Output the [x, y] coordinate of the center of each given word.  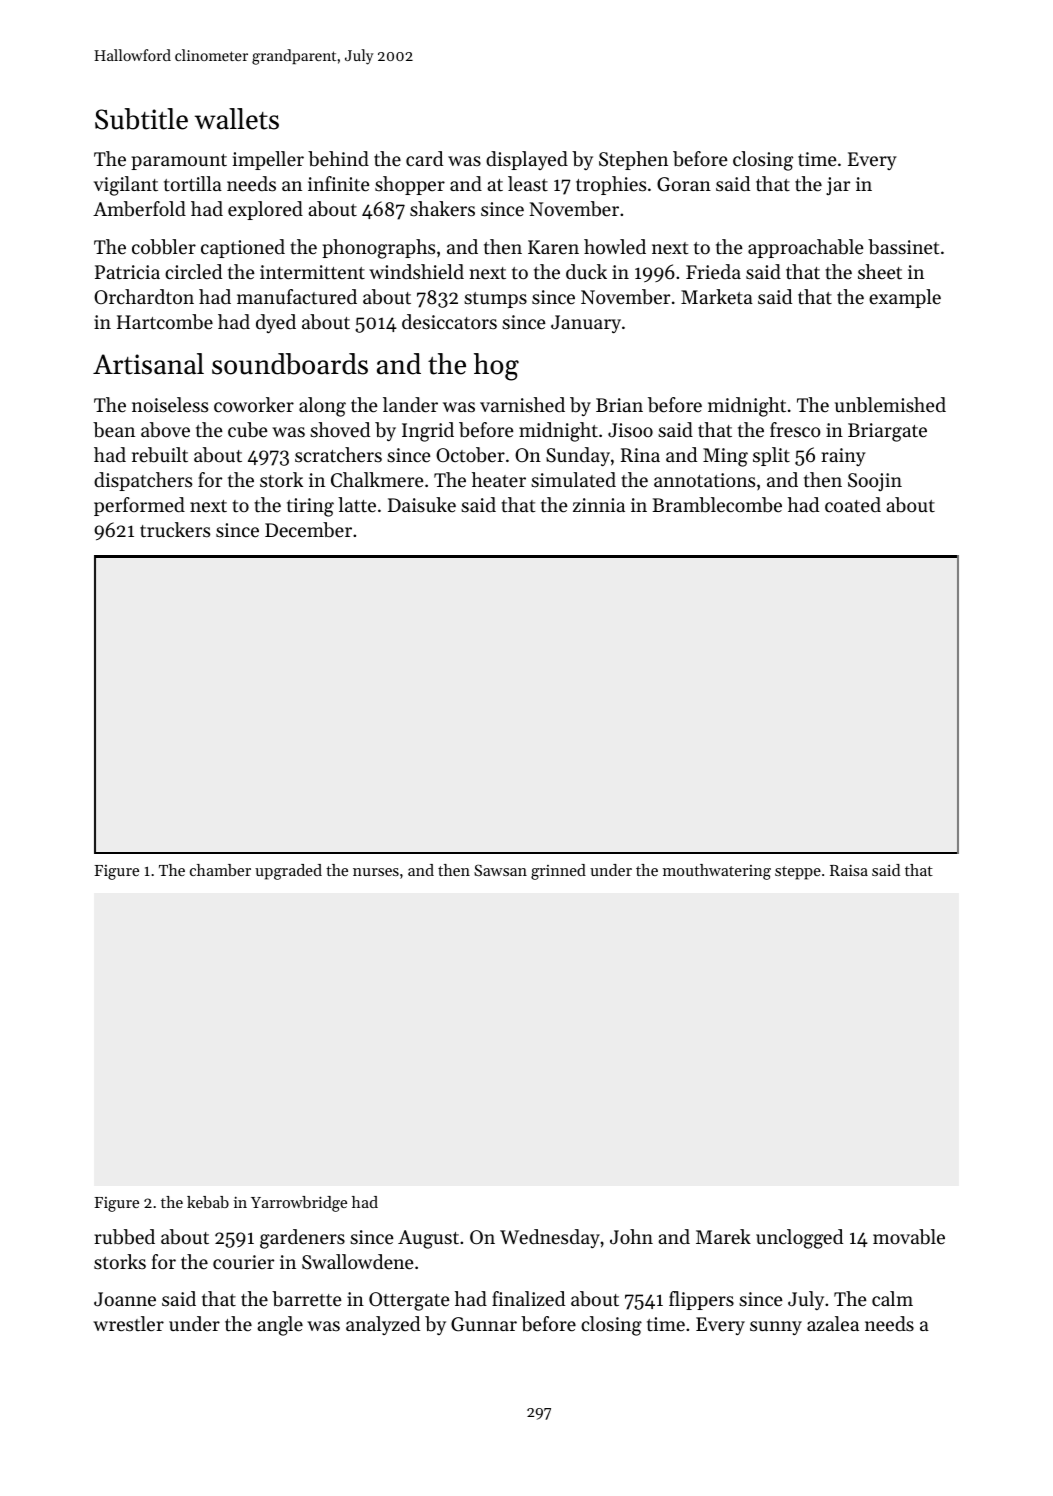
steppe [798, 873]
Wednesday [550, 1238]
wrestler [128, 1324]
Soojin [875, 482]
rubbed [124, 1237]
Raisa [849, 870]
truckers [175, 530]
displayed [527, 160]
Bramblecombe [717, 505]
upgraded [288, 872]
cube [248, 430]
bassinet [903, 247]
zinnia [599, 505]
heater [499, 480]
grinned [558, 872]
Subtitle [141, 119]
